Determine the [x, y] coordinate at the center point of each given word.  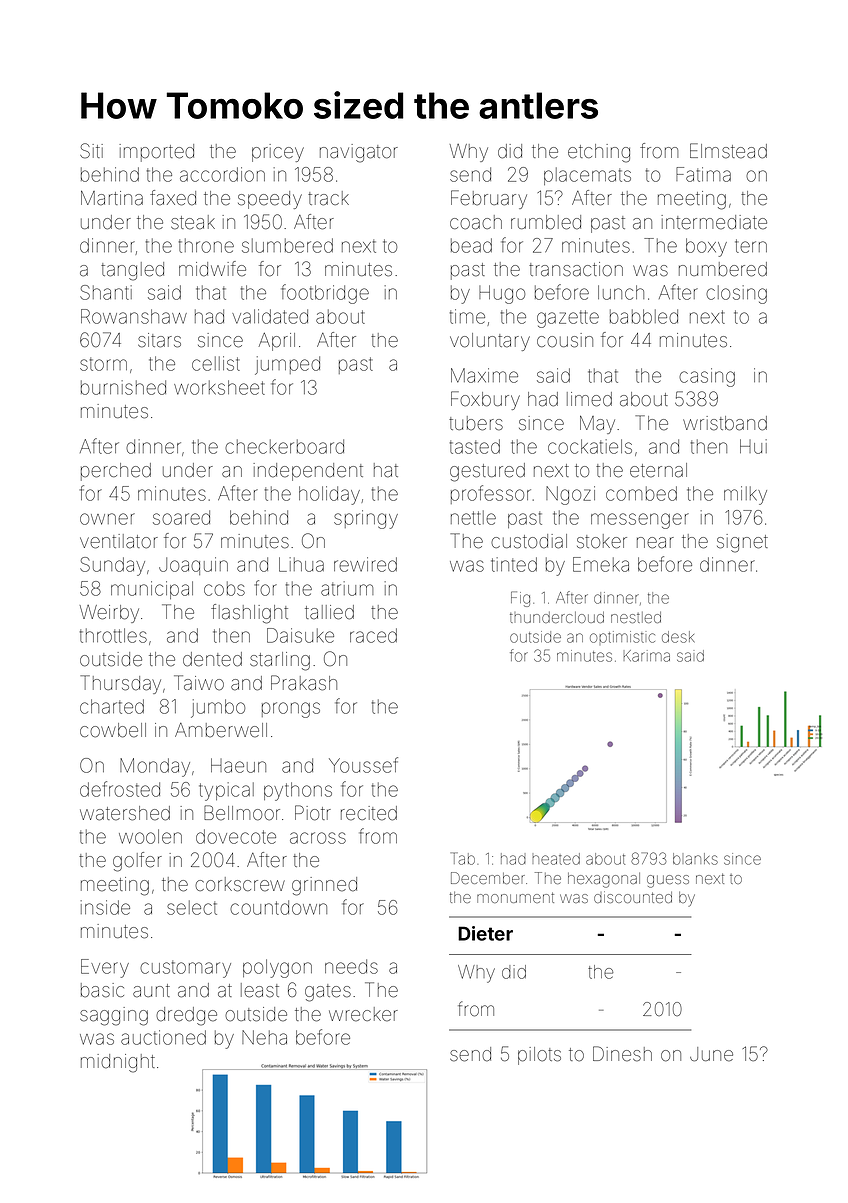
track [328, 198]
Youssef [363, 765]
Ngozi [570, 495]
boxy [706, 247]
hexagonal [604, 880]
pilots [539, 1056]
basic [102, 990]
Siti [91, 151]
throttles [113, 635]
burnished [123, 387]
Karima [647, 656]
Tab [463, 858]
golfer [137, 862]
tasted [475, 446]
